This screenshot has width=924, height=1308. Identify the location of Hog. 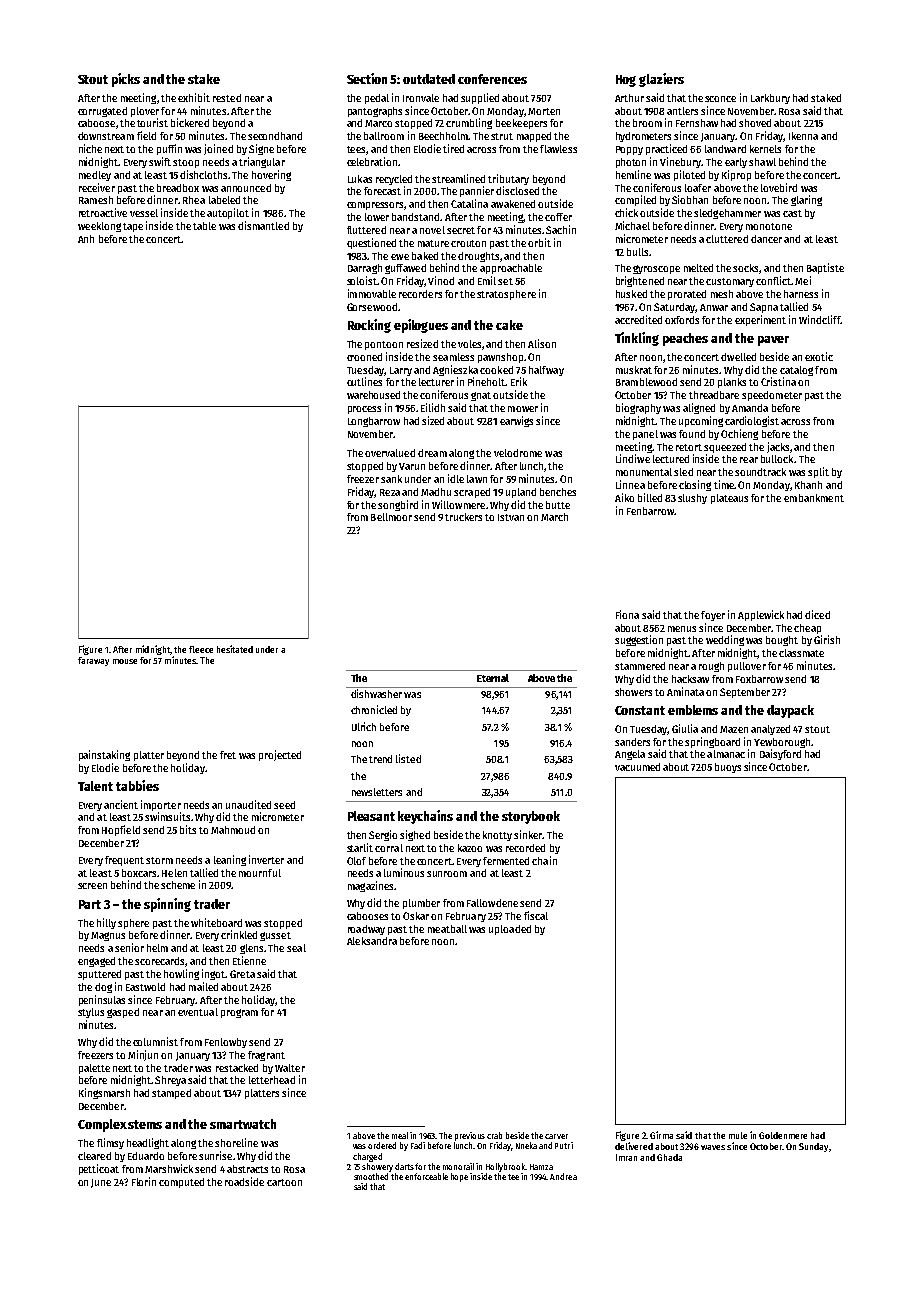
(626, 81).
